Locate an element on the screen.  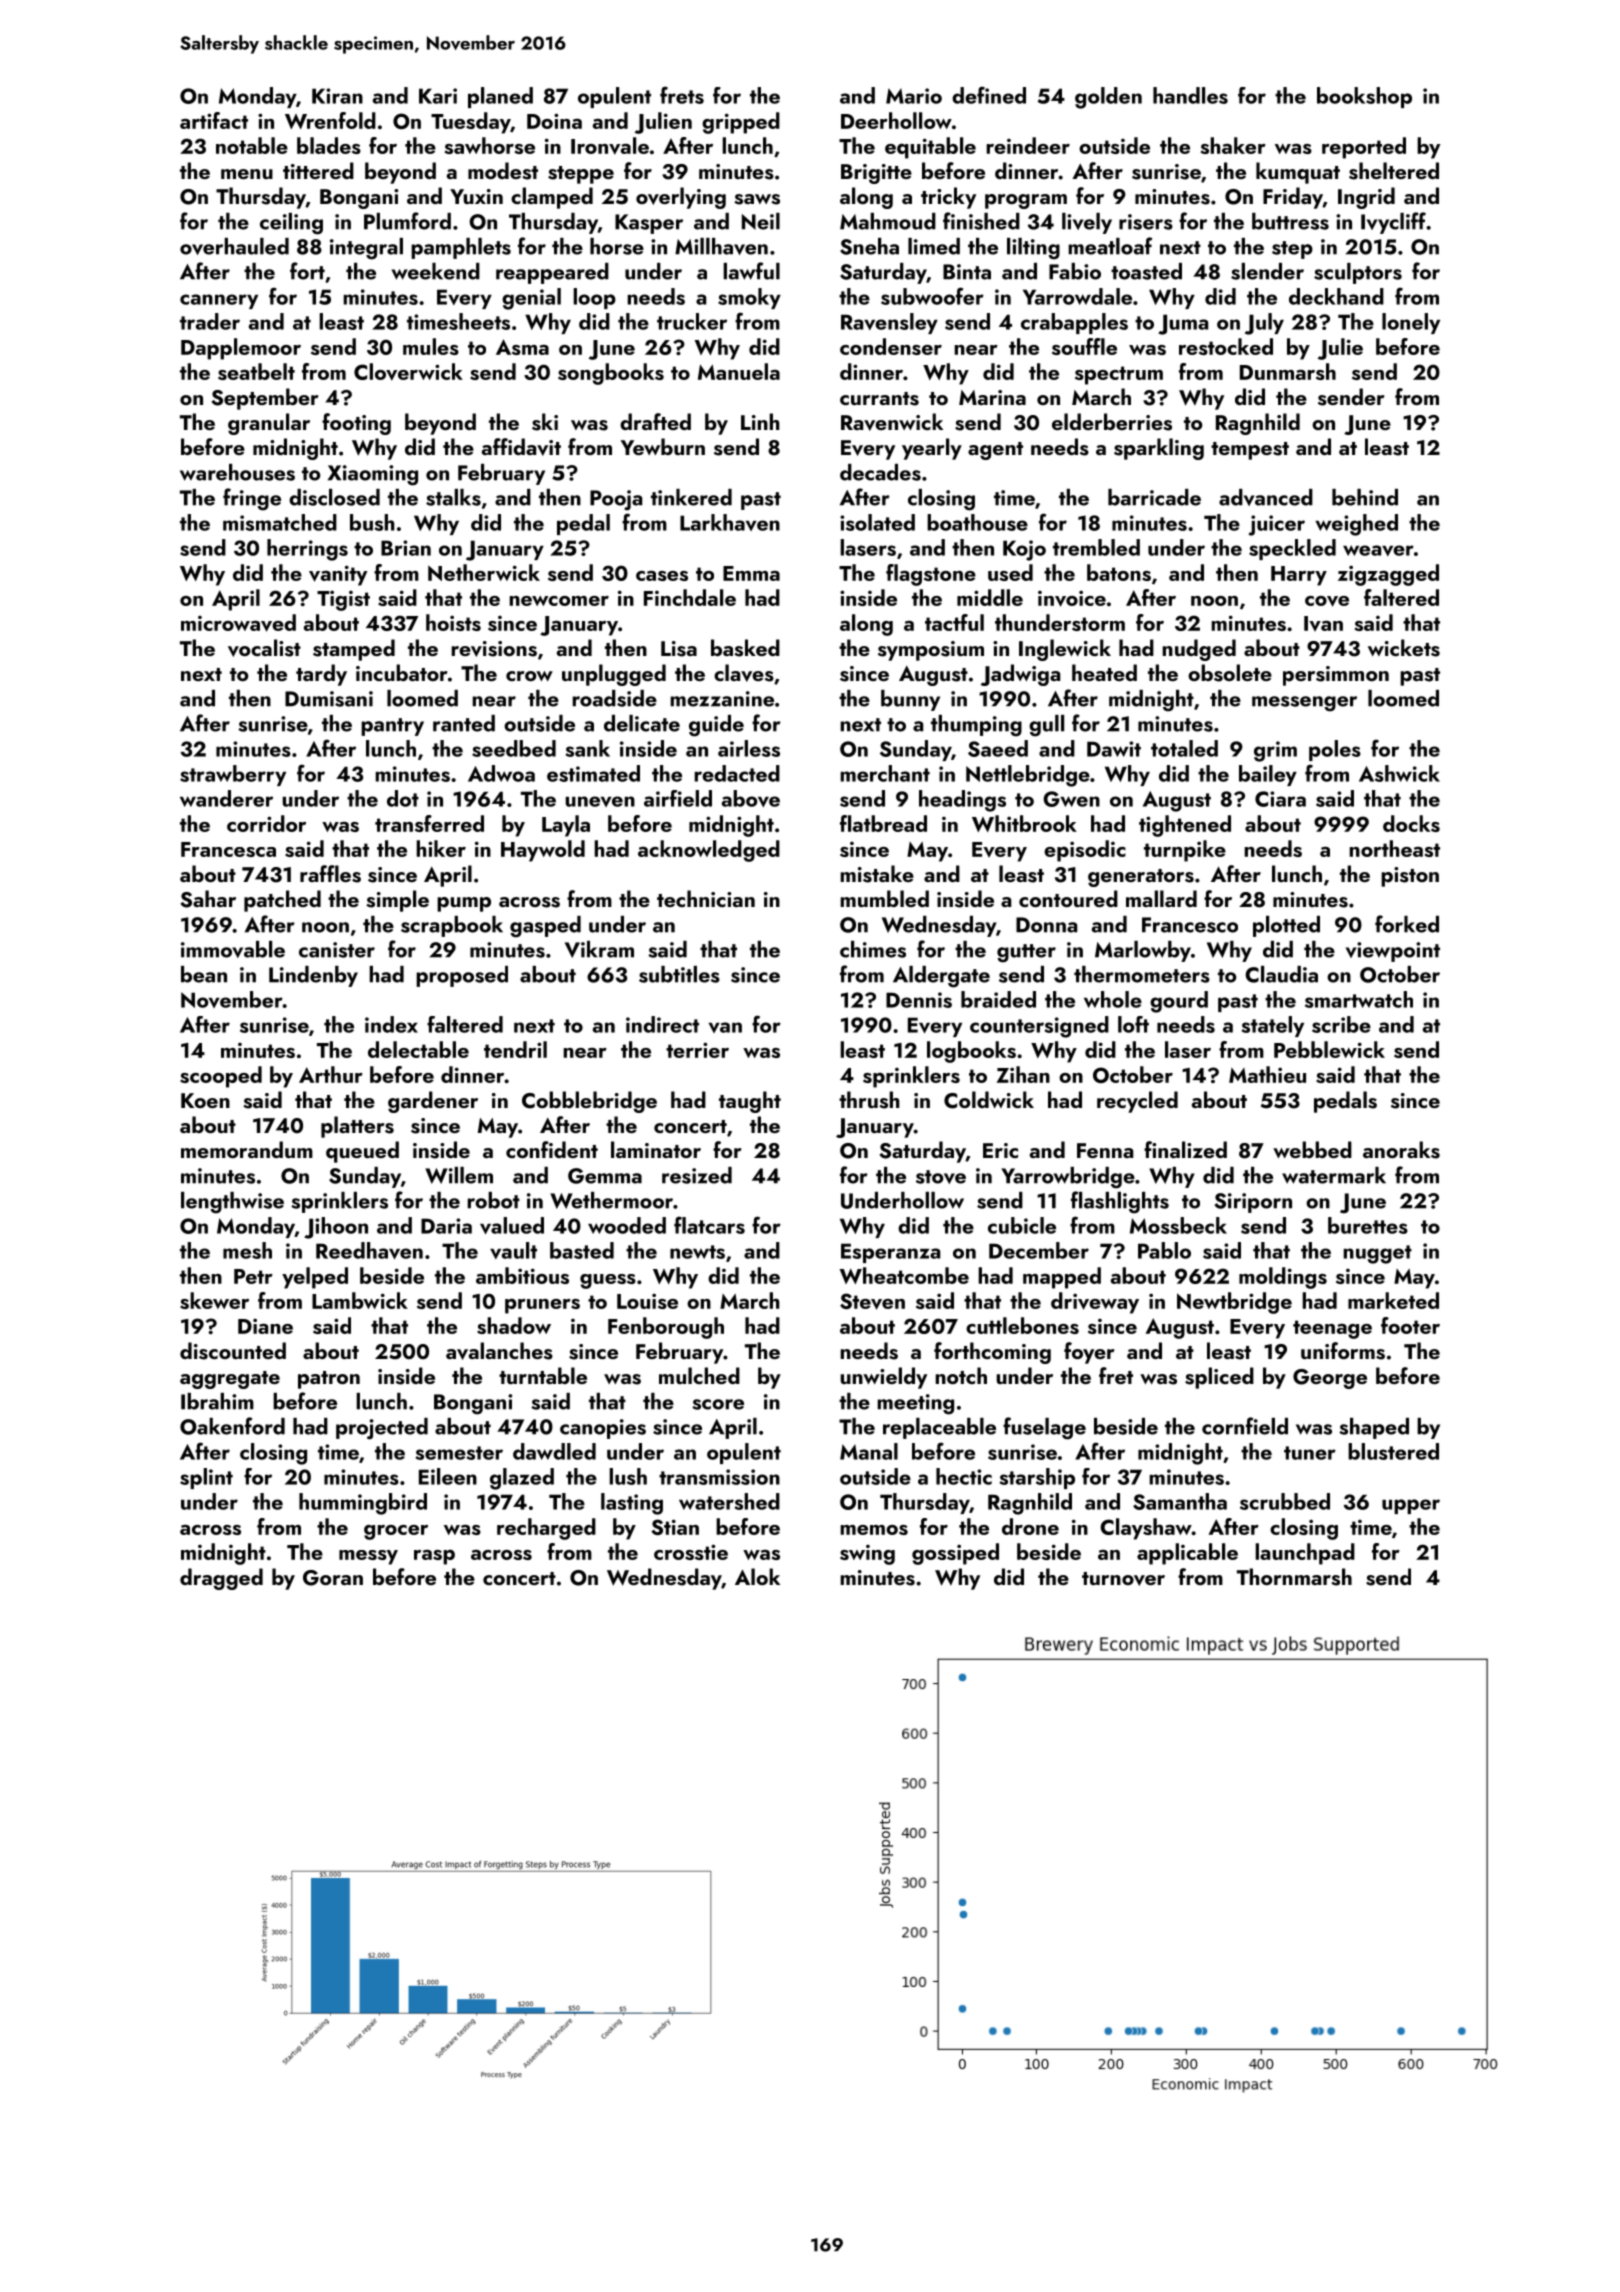
batons is located at coordinates (1119, 572).
